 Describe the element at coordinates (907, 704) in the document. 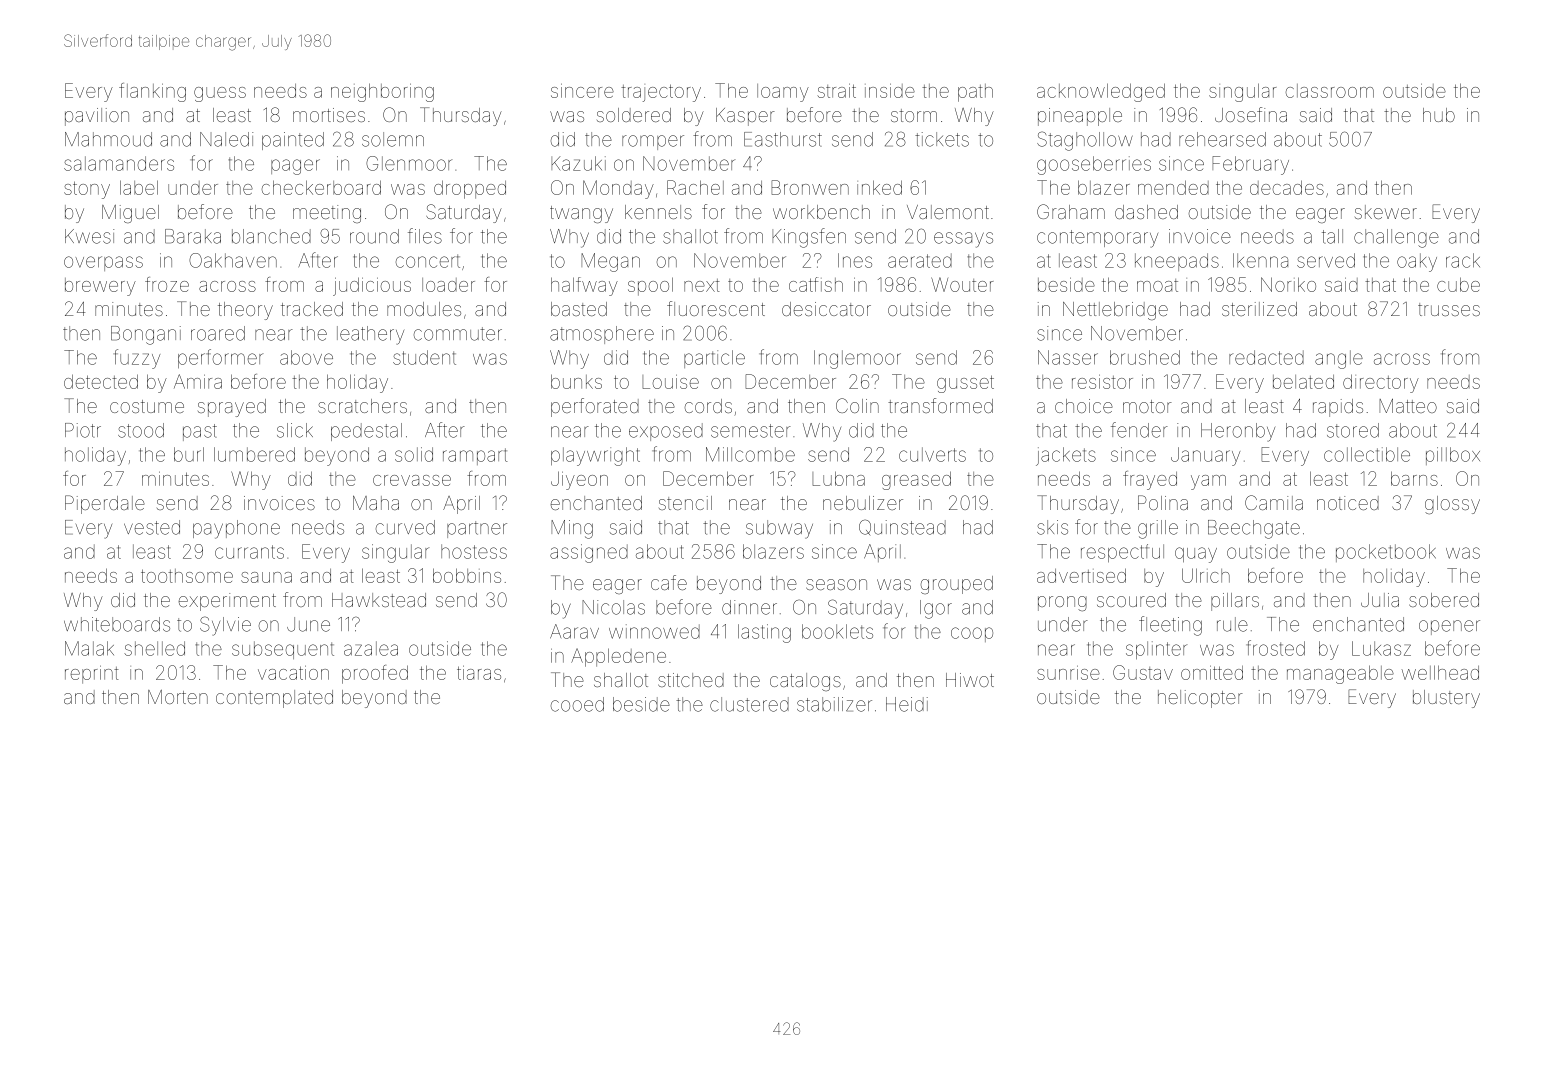

I see `Heidi` at that location.
